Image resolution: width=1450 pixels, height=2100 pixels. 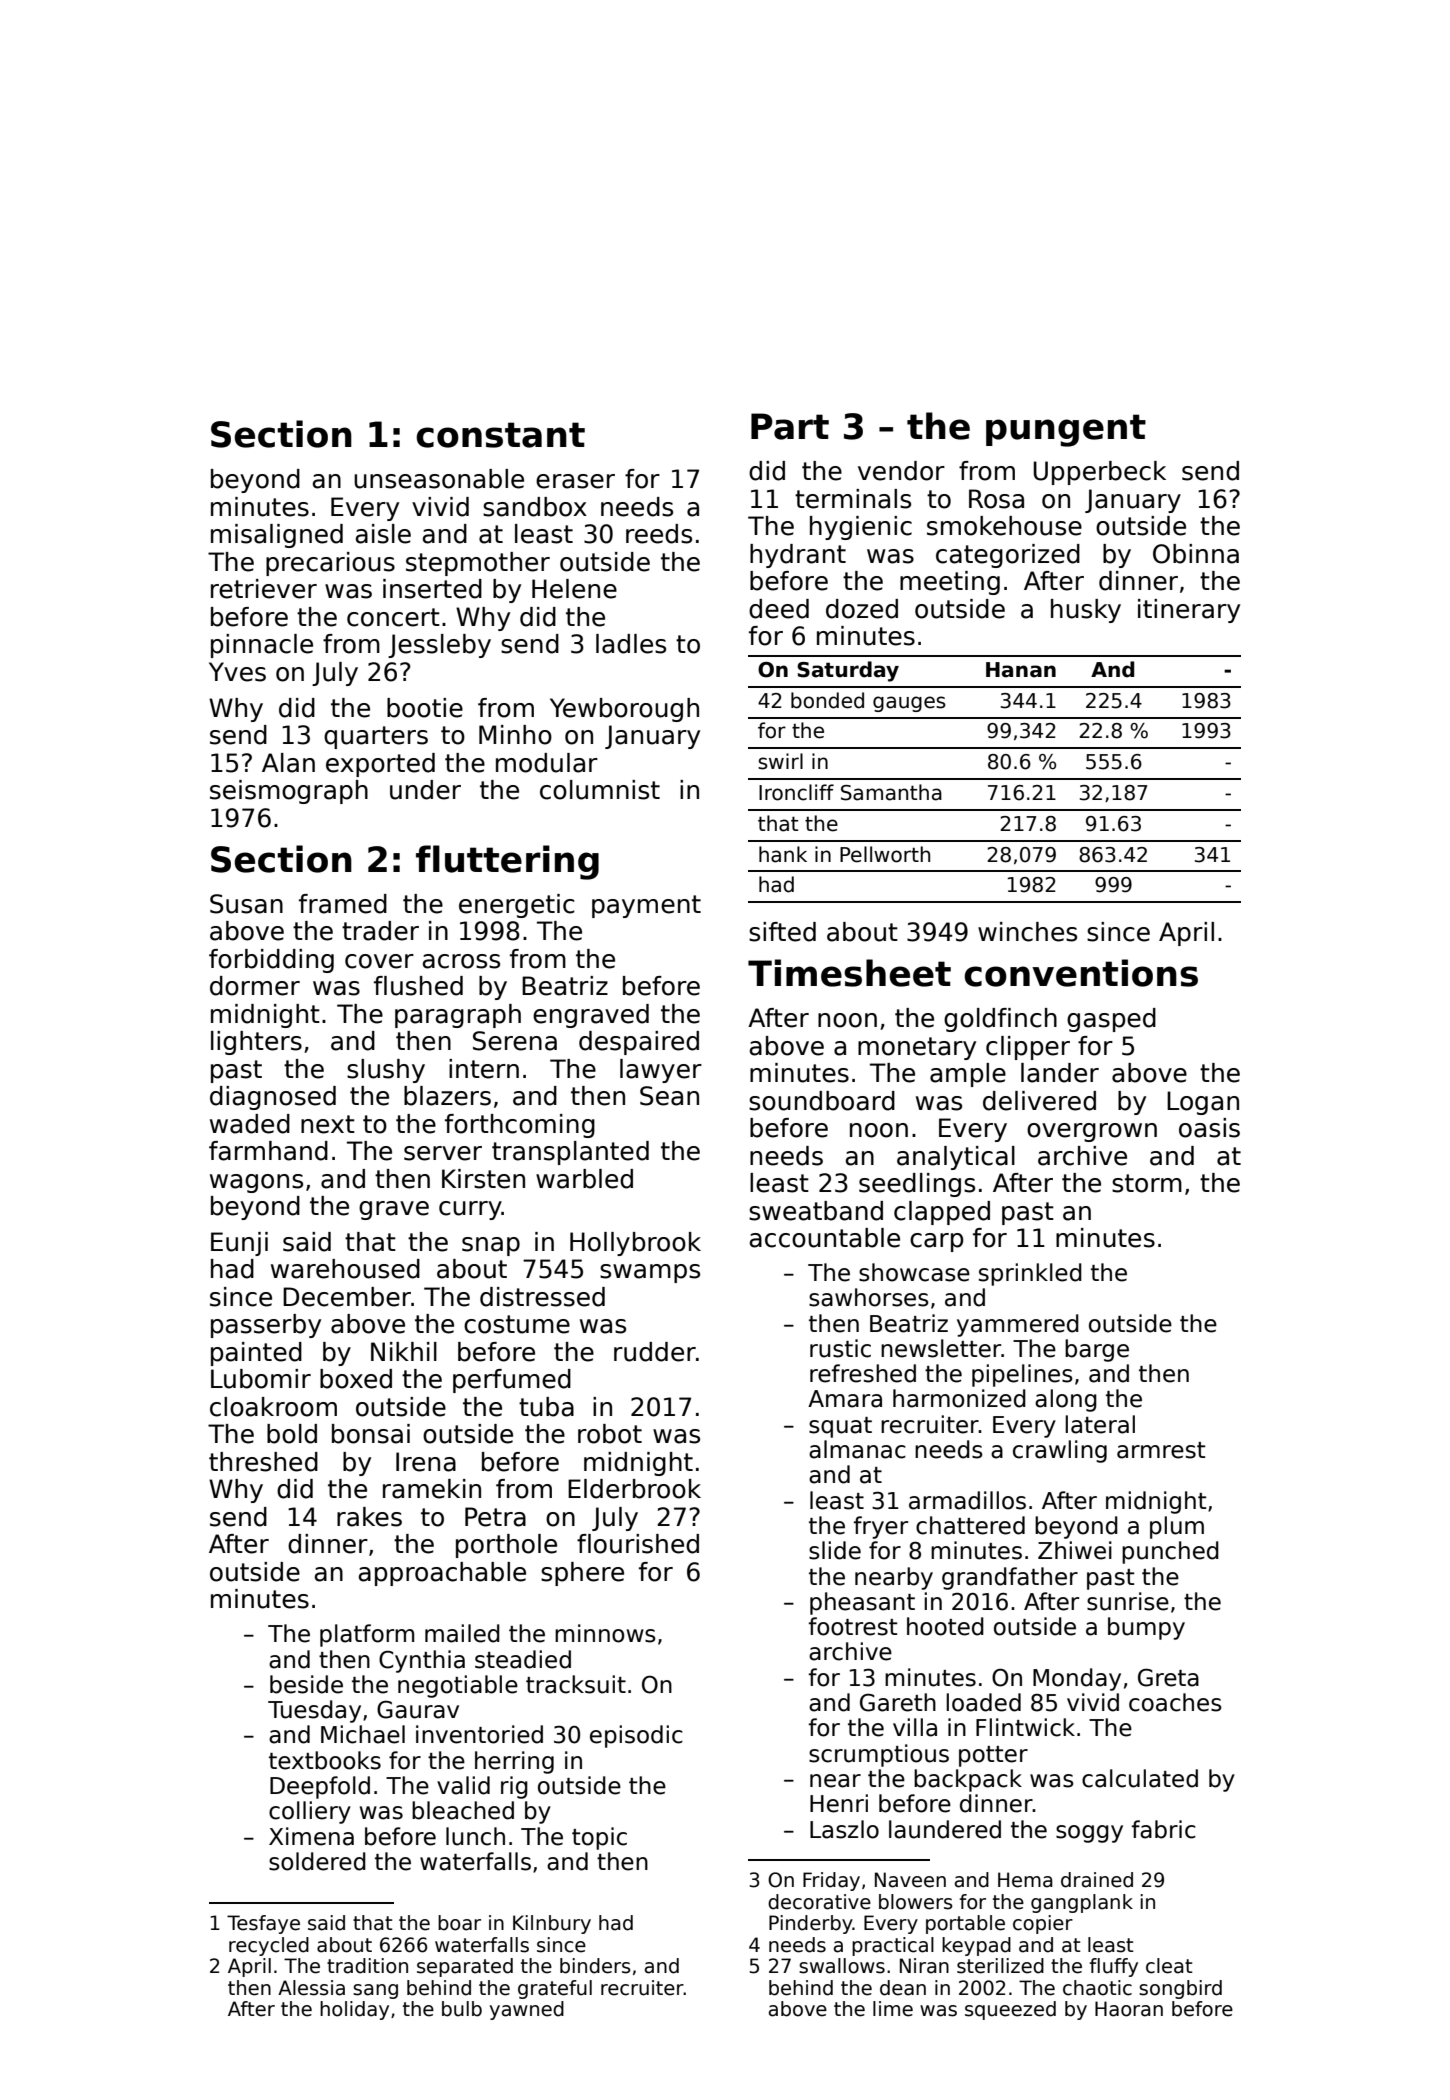 What do you see at coordinates (917, 1048) in the screenshot?
I see `monetary` at bounding box center [917, 1048].
